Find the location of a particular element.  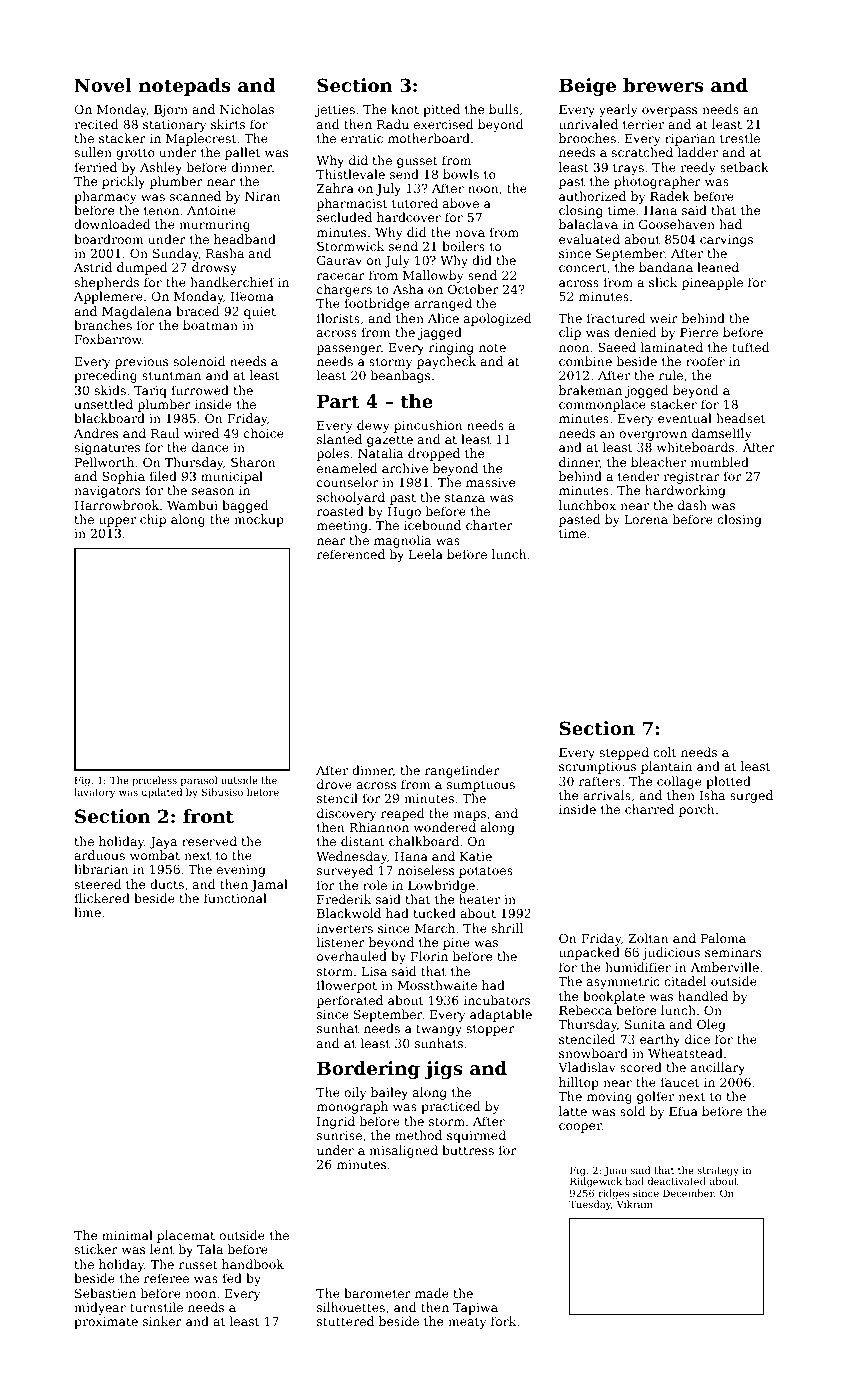

lavatory is located at coordinates (94, 793).
